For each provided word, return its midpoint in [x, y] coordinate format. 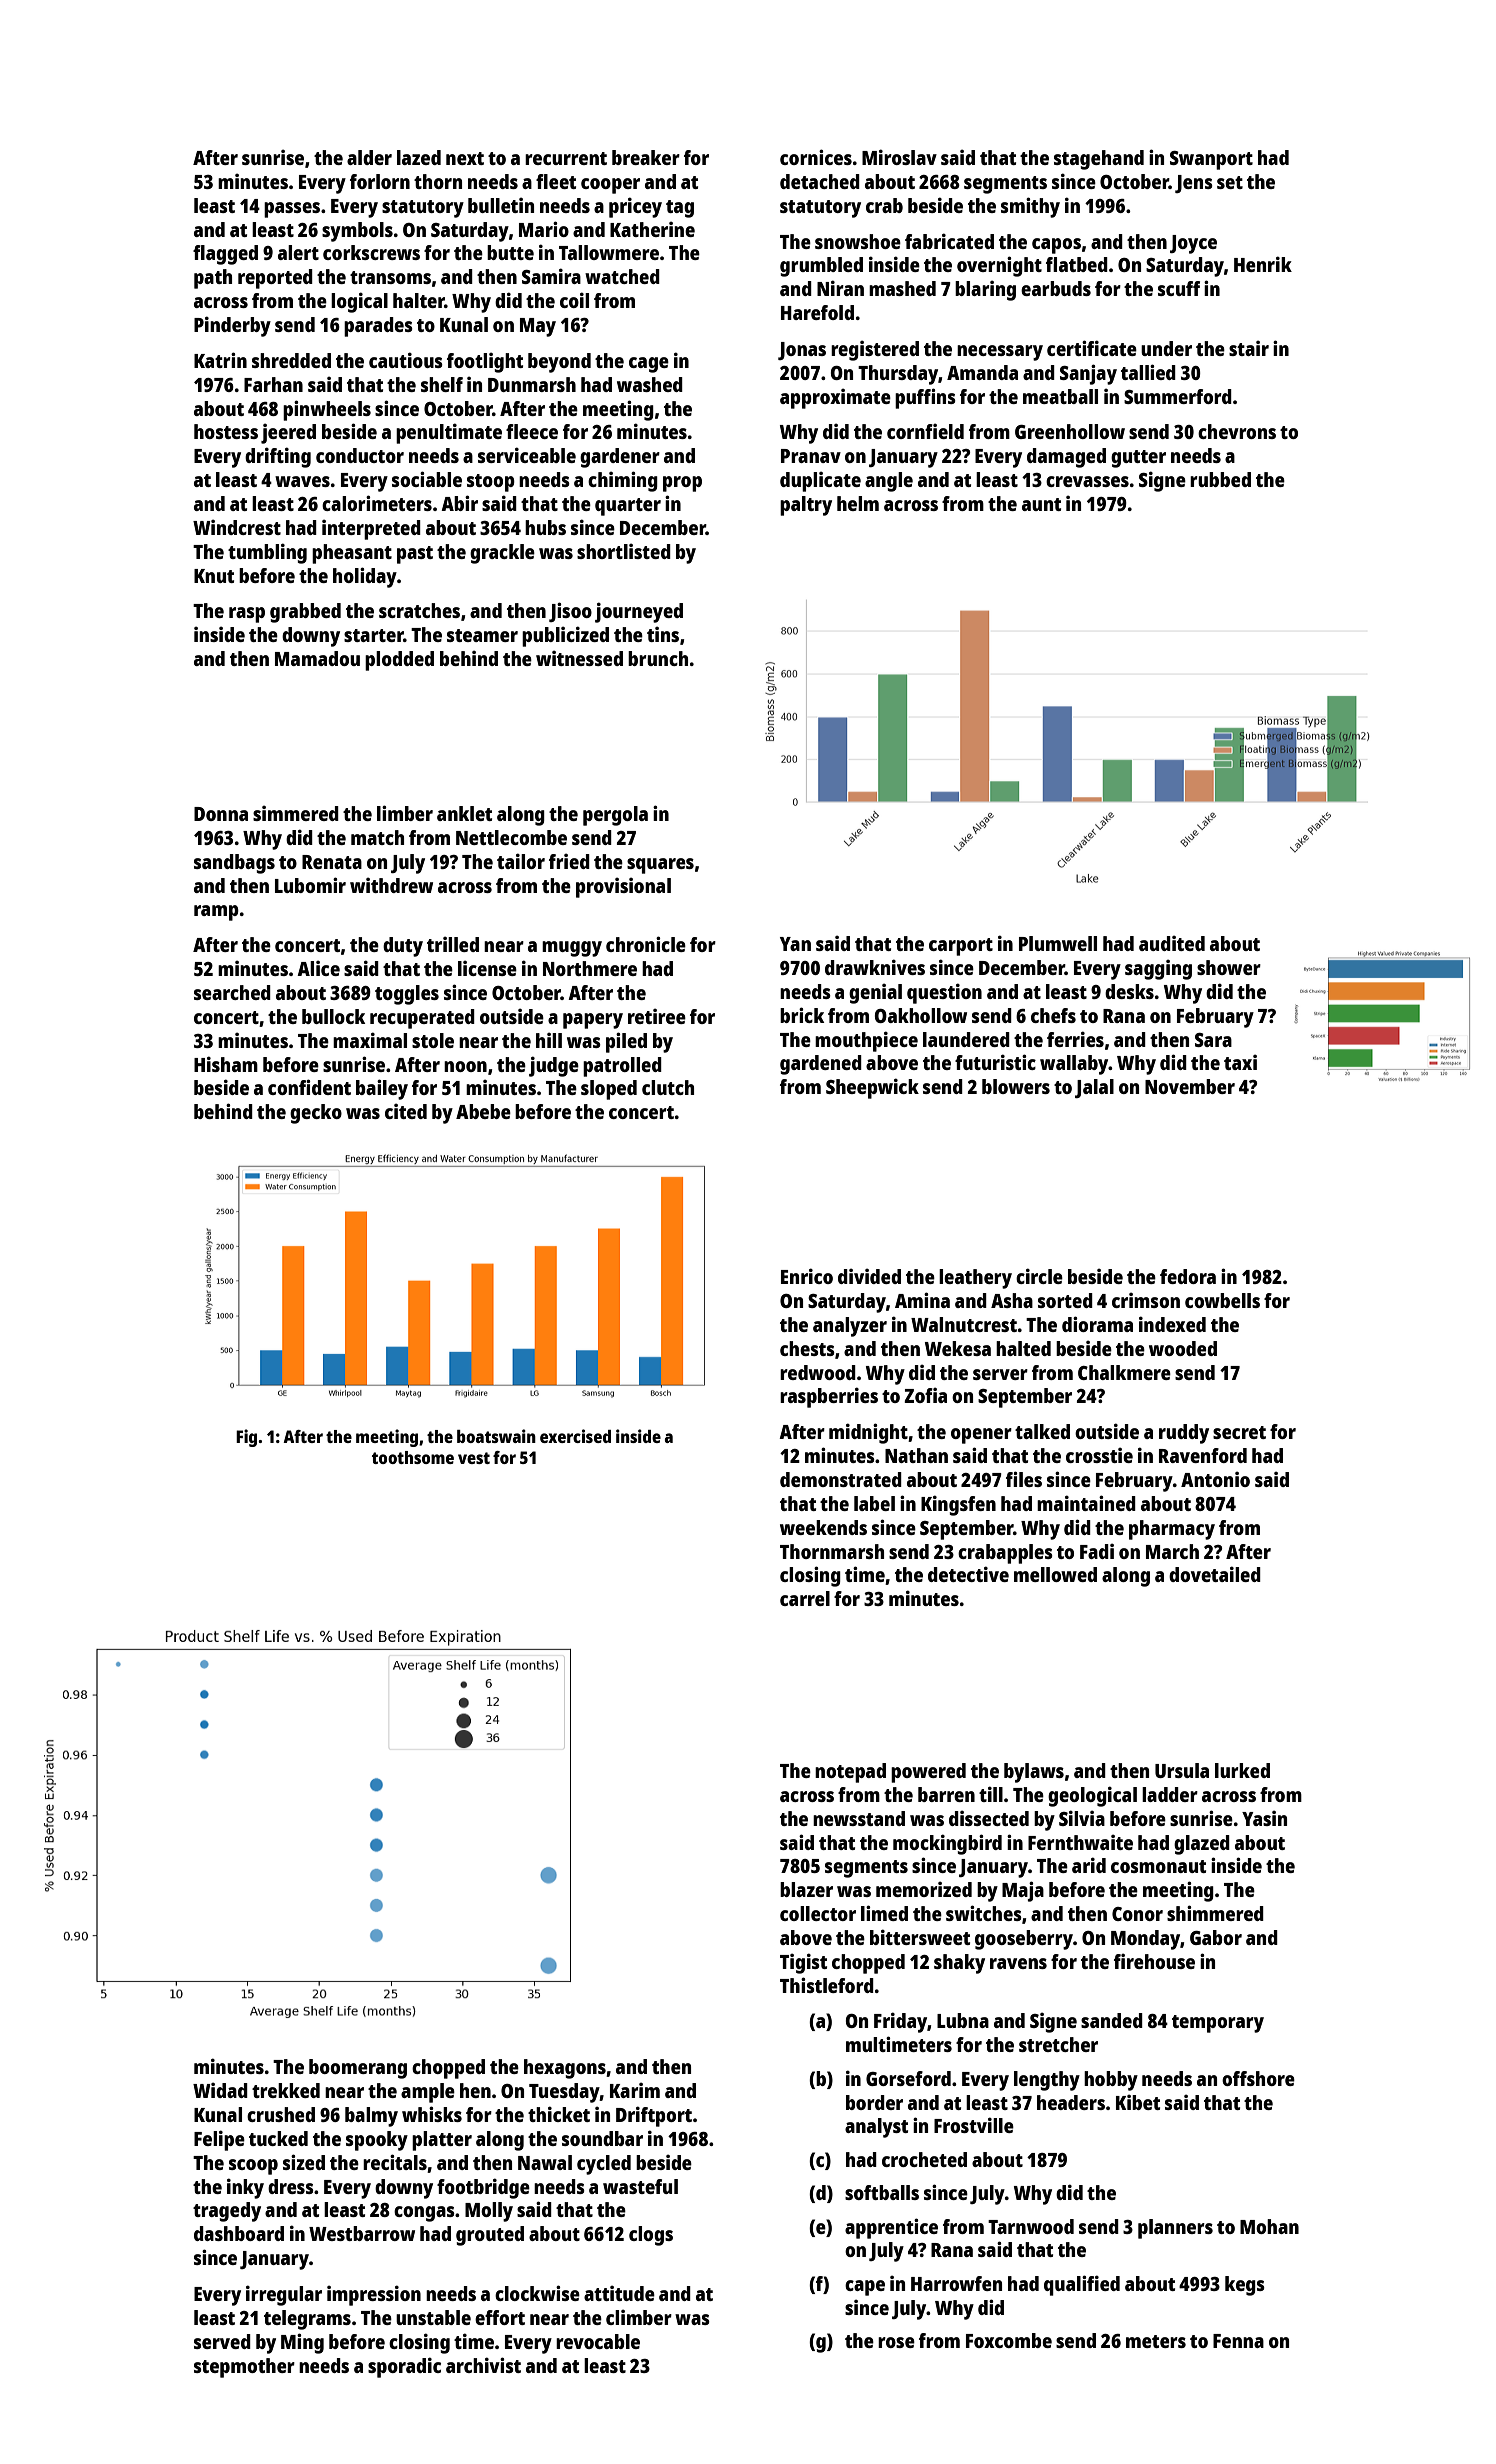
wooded [1183, 1348]
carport [961, 947]
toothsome [413, 1457]
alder [369, 157]
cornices [816, 157]
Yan [795, 944]
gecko [316, 1114]
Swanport [1211, 160]
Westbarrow [362, 2233]
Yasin [1264, 1818]
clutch [668, 1087]
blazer [806, 1889]
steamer [482, 635]
